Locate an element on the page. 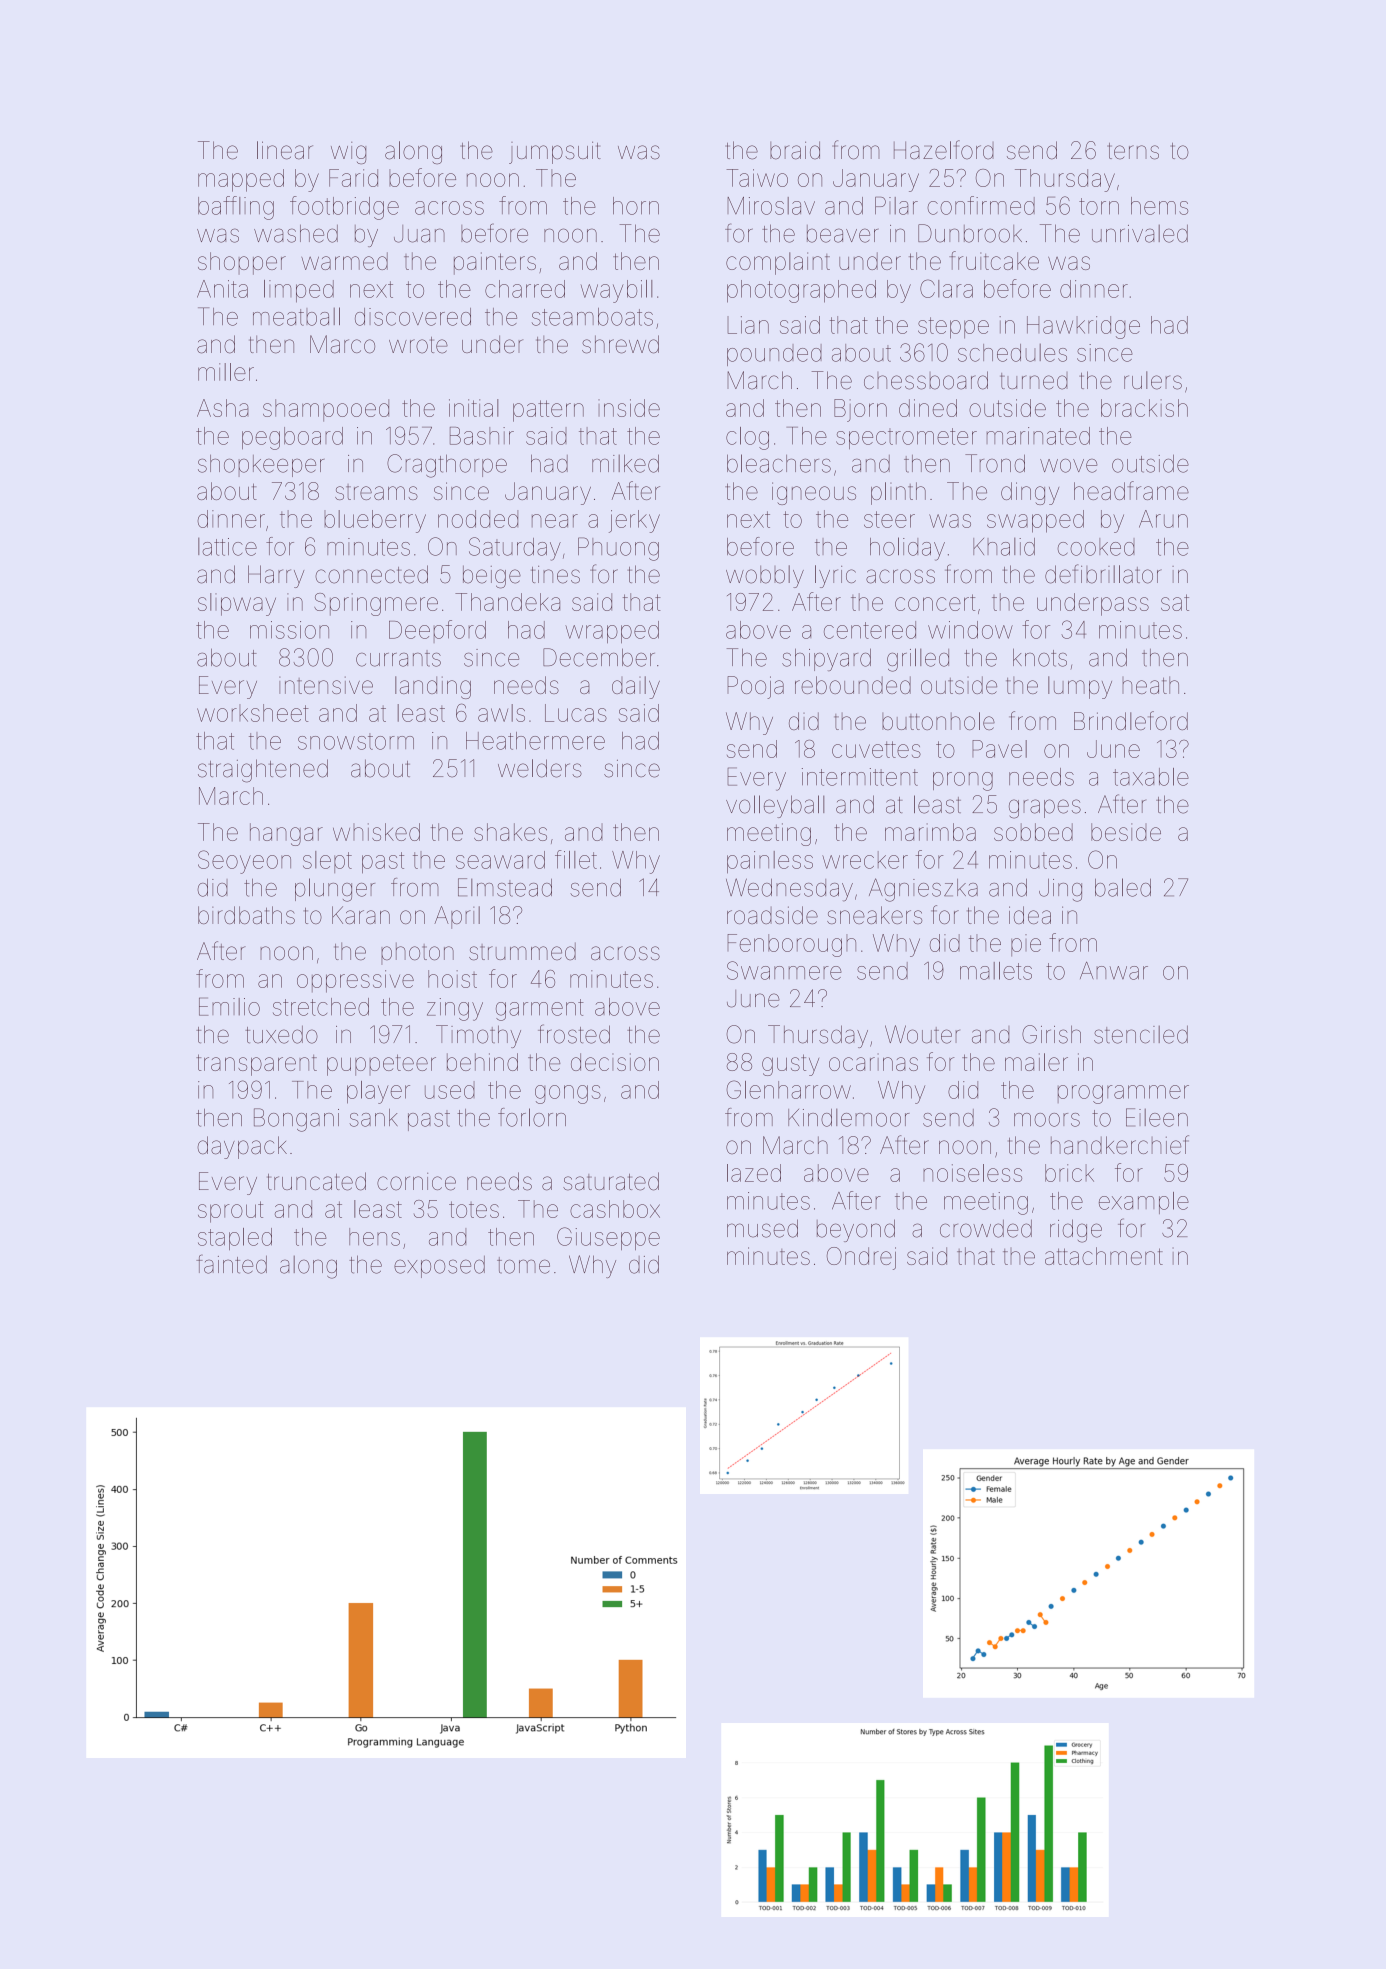 This document has height=1969, width=1386. wig is located at coordinates (348, 153).
